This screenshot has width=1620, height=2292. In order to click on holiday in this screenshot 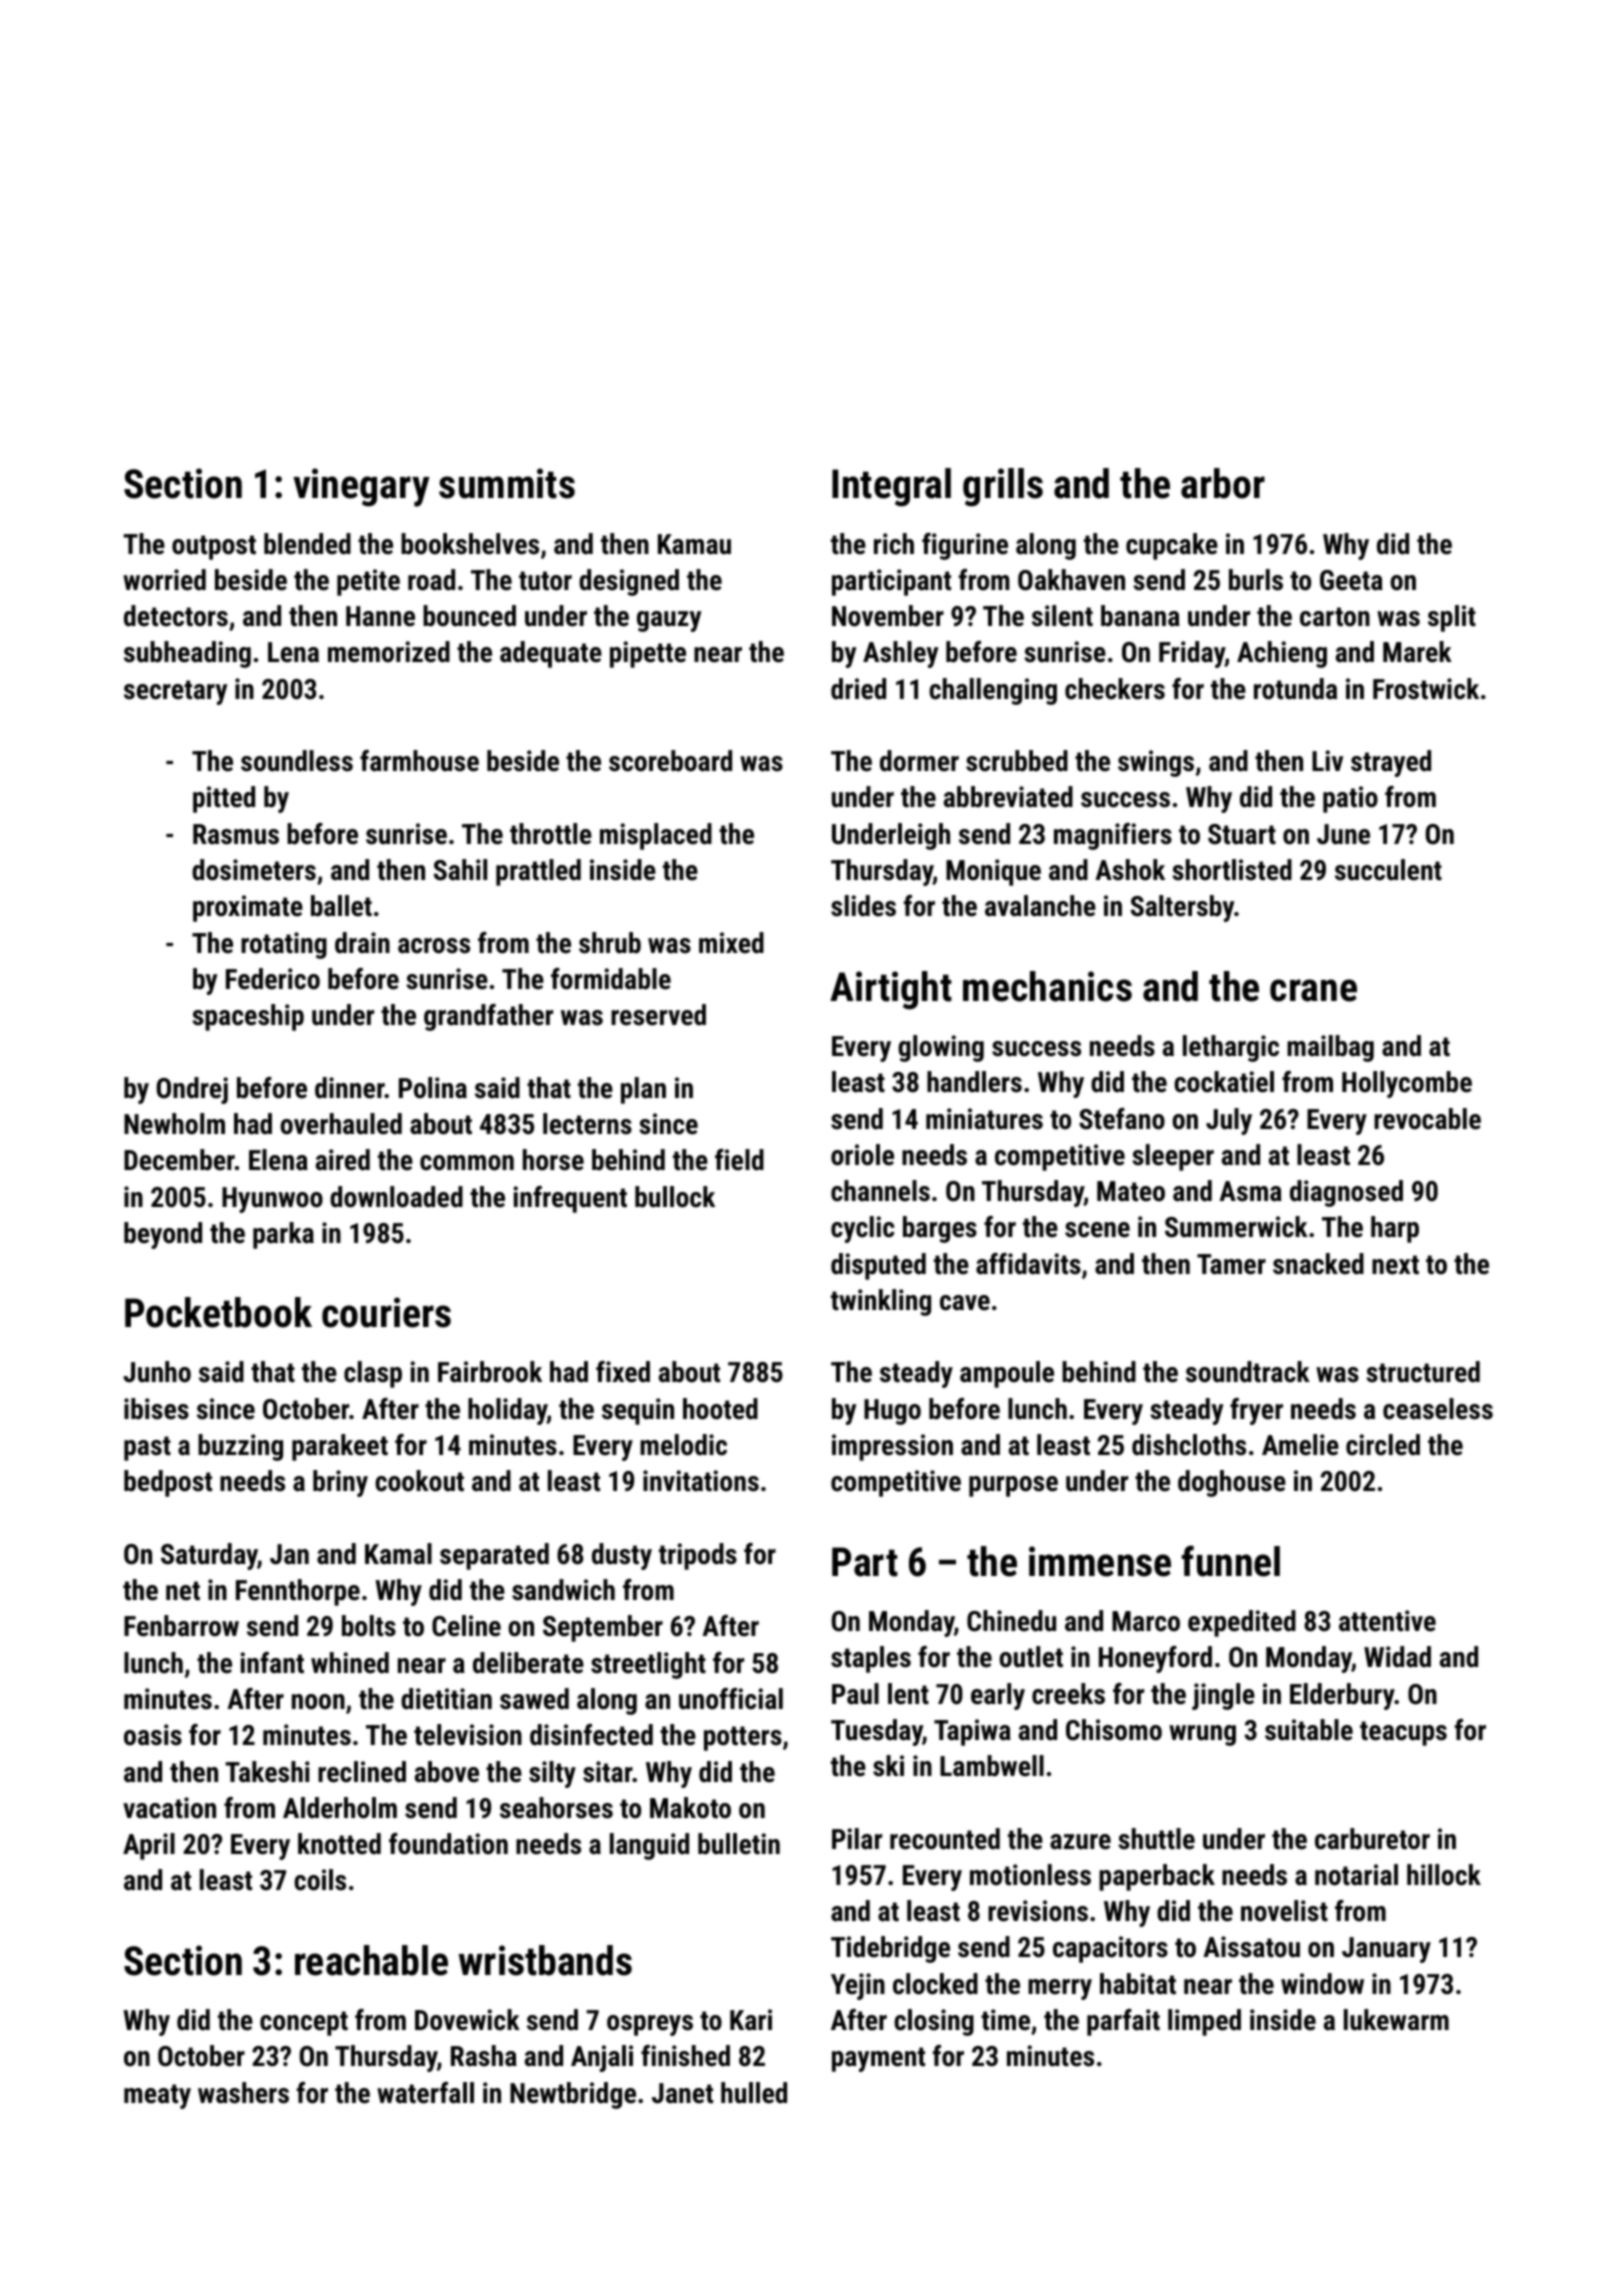, I will do `click(507, 1411)`.
